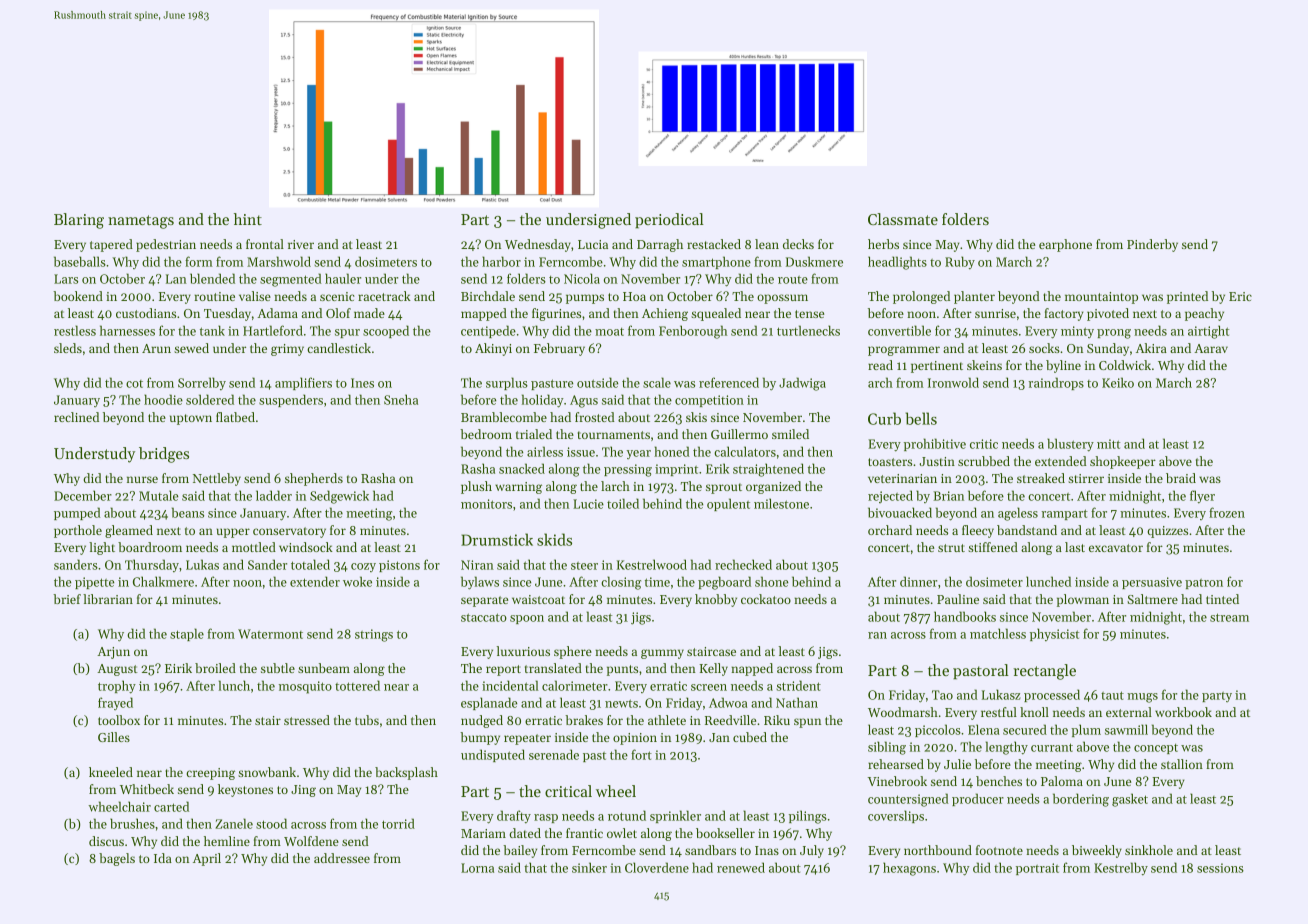 The width and height of the image is (1308, 924). I want to click on peachy, so click(1204, 314).
